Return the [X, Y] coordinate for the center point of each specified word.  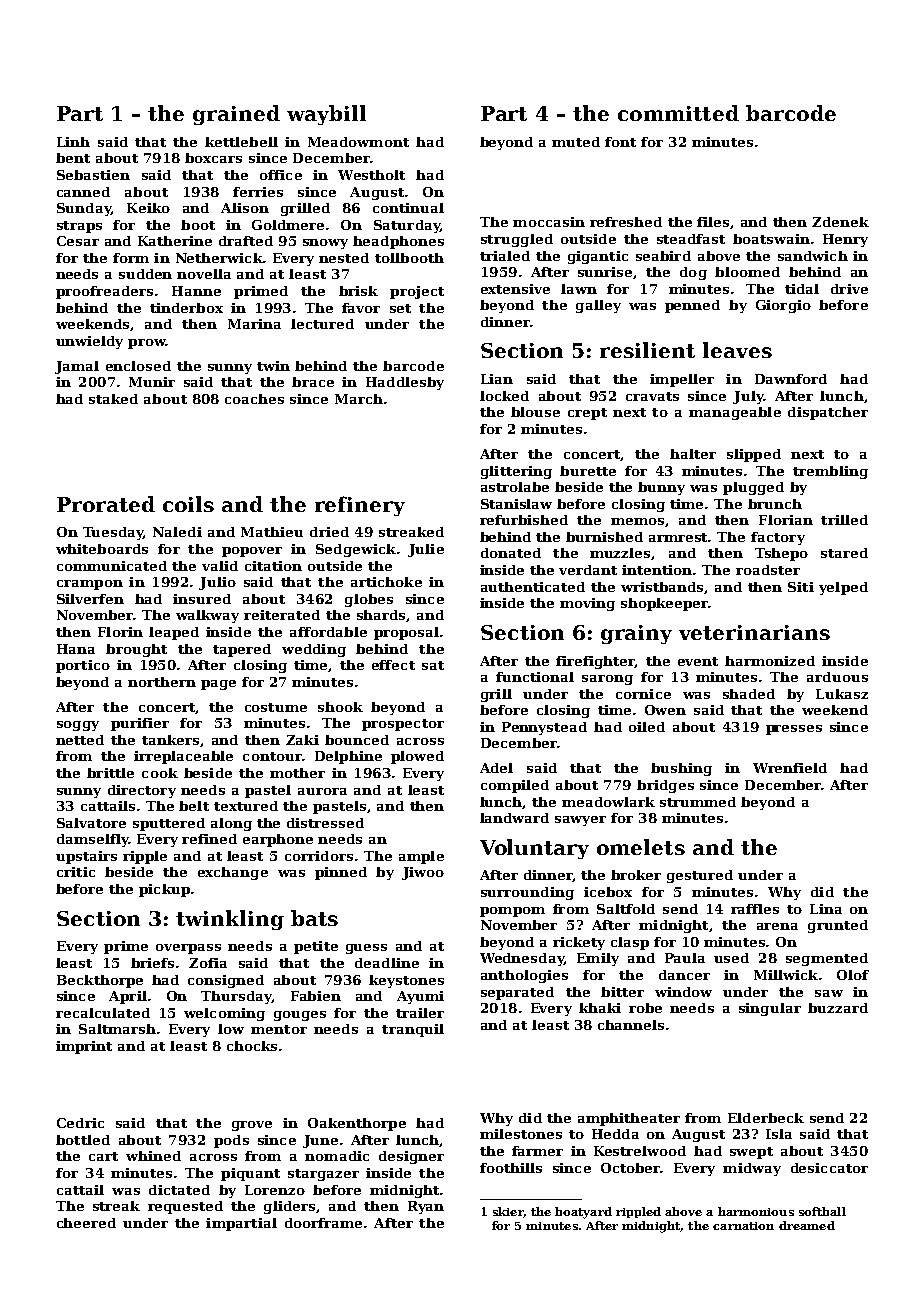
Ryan [426, 1207]
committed [678, 113]
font [620, 142]
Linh [73, 142]
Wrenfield [790, 768]
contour [272, 756]
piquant [250, 1174]
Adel [496, 768]
